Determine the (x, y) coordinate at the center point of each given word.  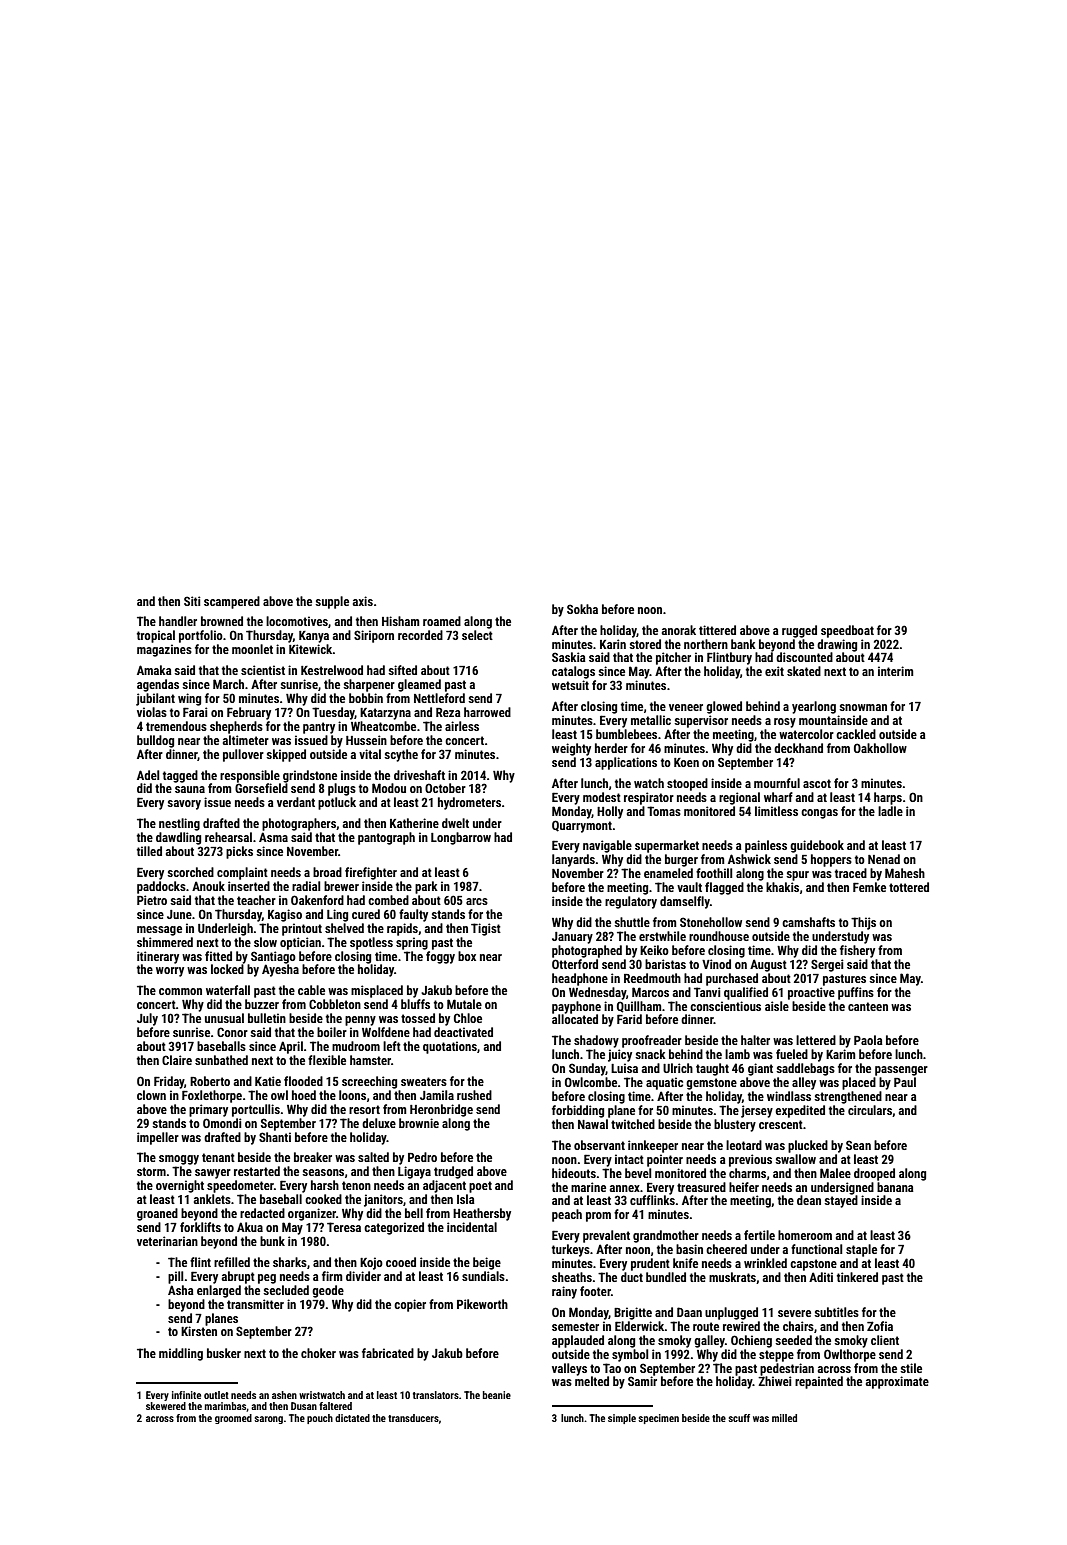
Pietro (152, 900)
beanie (497, 1395)
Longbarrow (461, 838)
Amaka (154, 670)
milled (784, 1418)
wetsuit (570, 685)
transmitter (255, 1304)
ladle (890, 811)
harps (888, 798)
